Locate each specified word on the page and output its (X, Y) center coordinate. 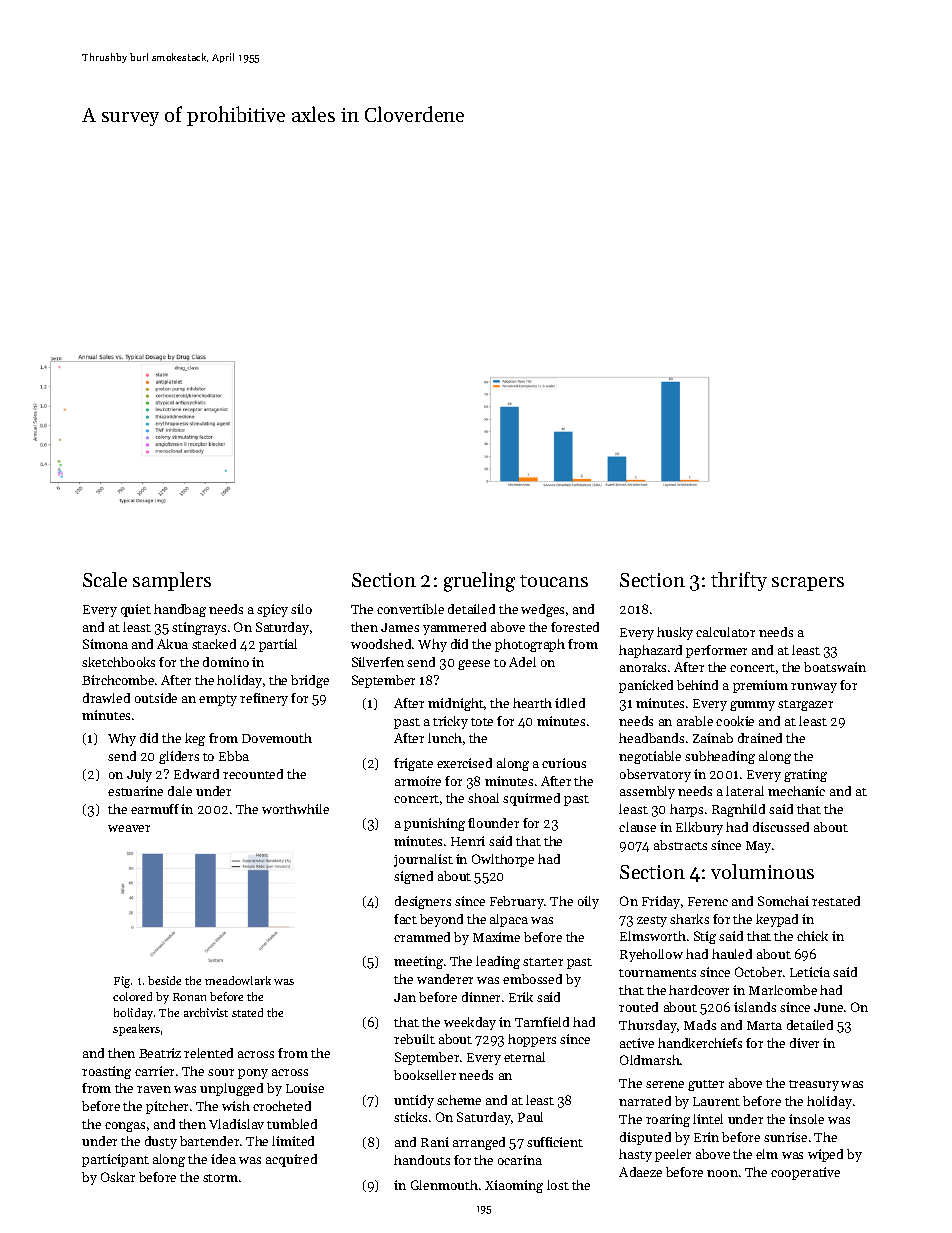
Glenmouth (444, 1185)
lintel (708, 1119)
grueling (479, 582)
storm (220, 1178)
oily (588, 902)
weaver (129, 828)
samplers (172, 581)
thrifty (739, 581)
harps (686, 810)
